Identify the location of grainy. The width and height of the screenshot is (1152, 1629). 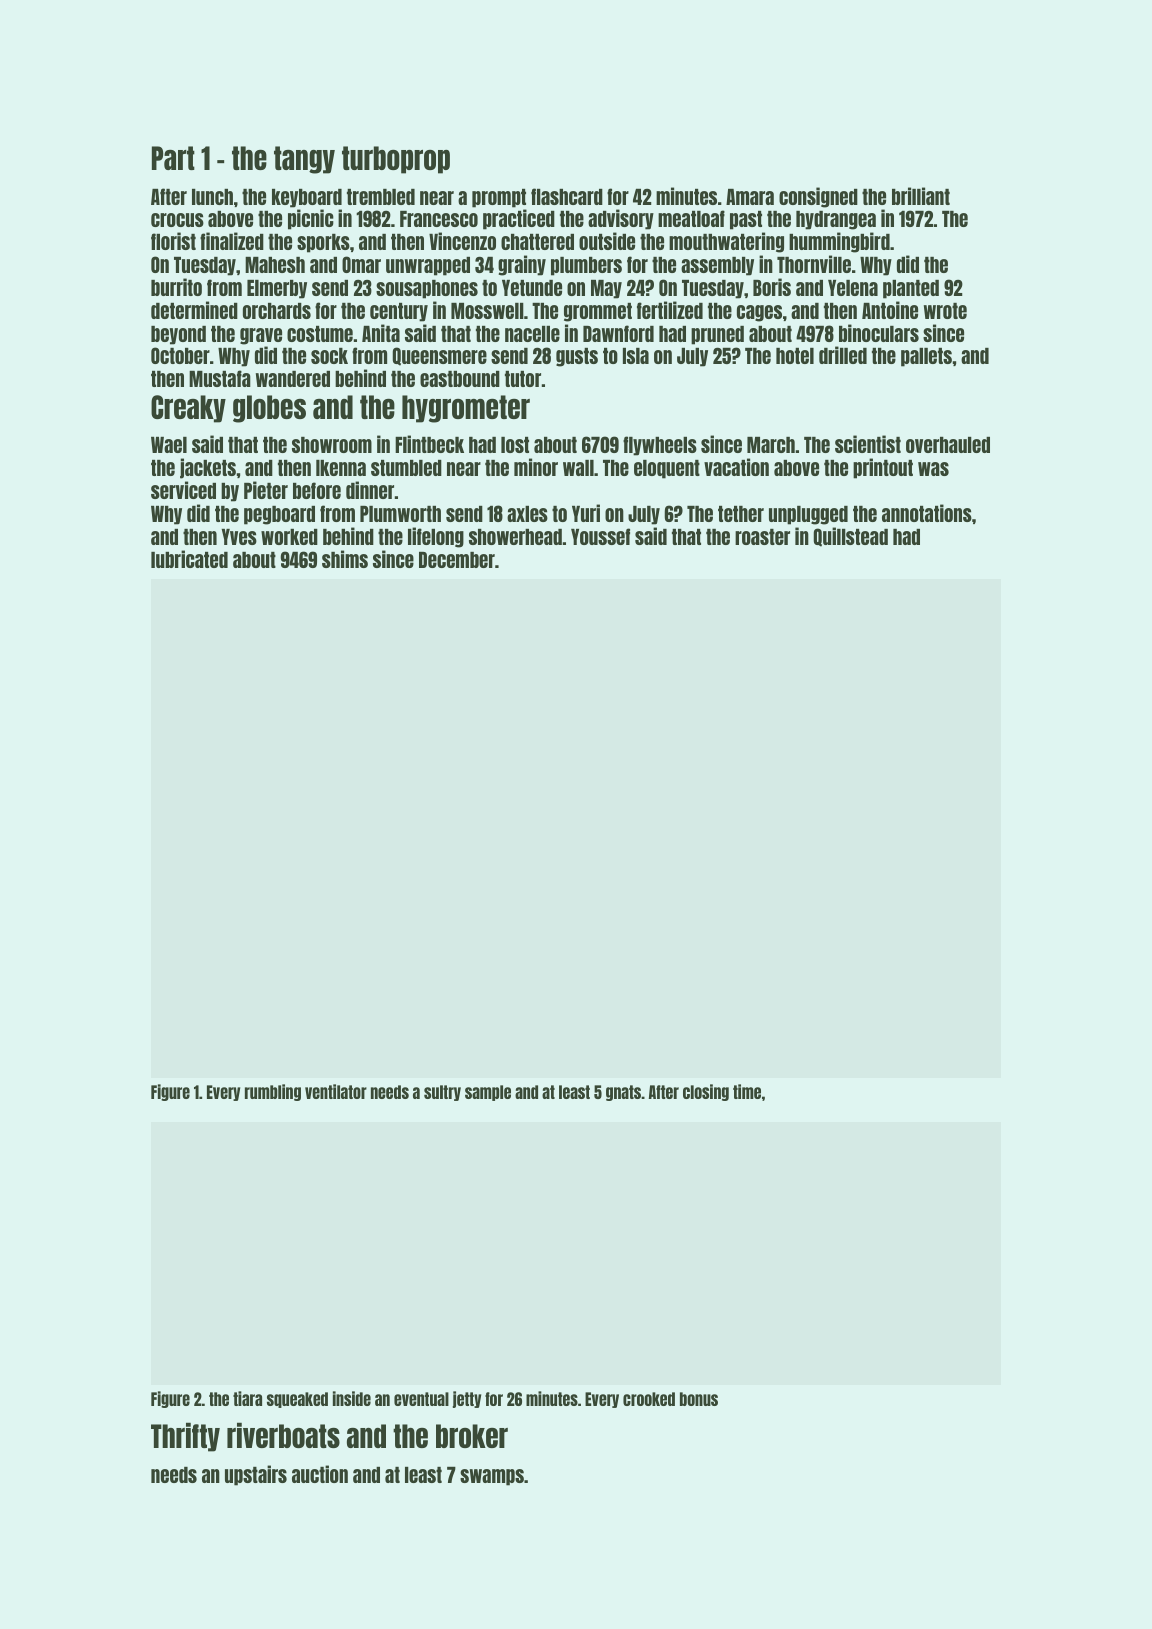
(522, 265).
